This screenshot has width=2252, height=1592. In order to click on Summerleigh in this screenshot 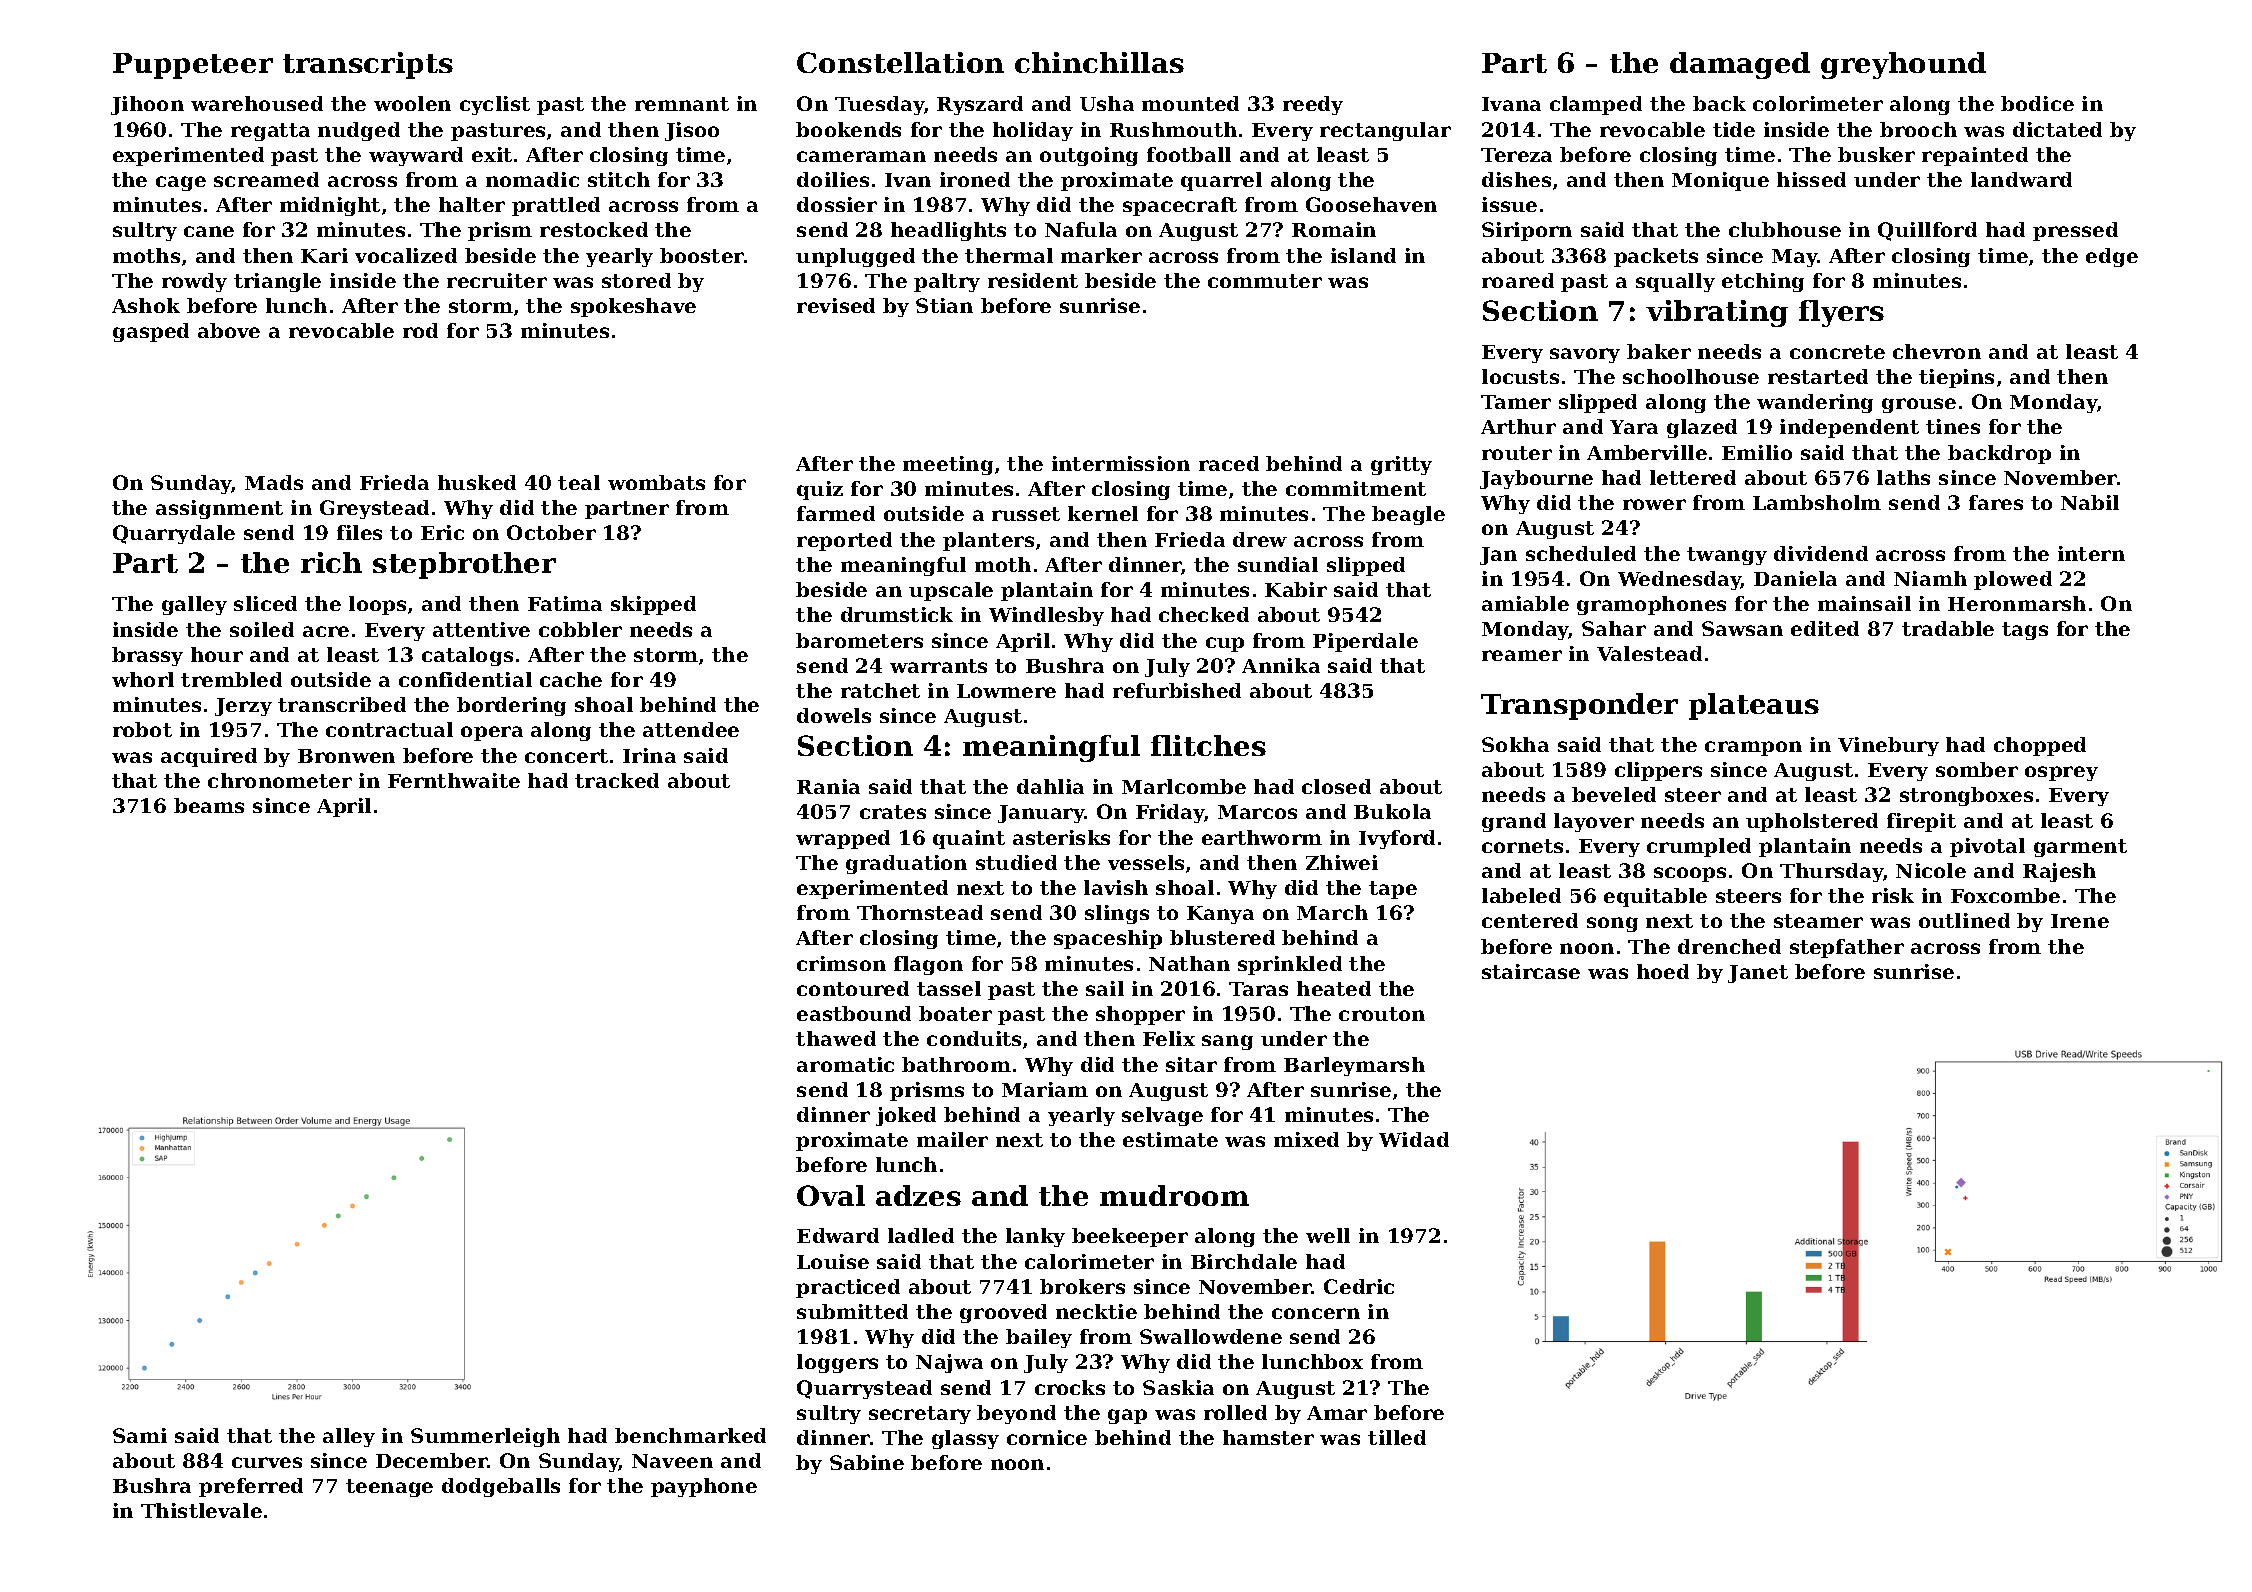, I will do `click(485, 1437)`.
